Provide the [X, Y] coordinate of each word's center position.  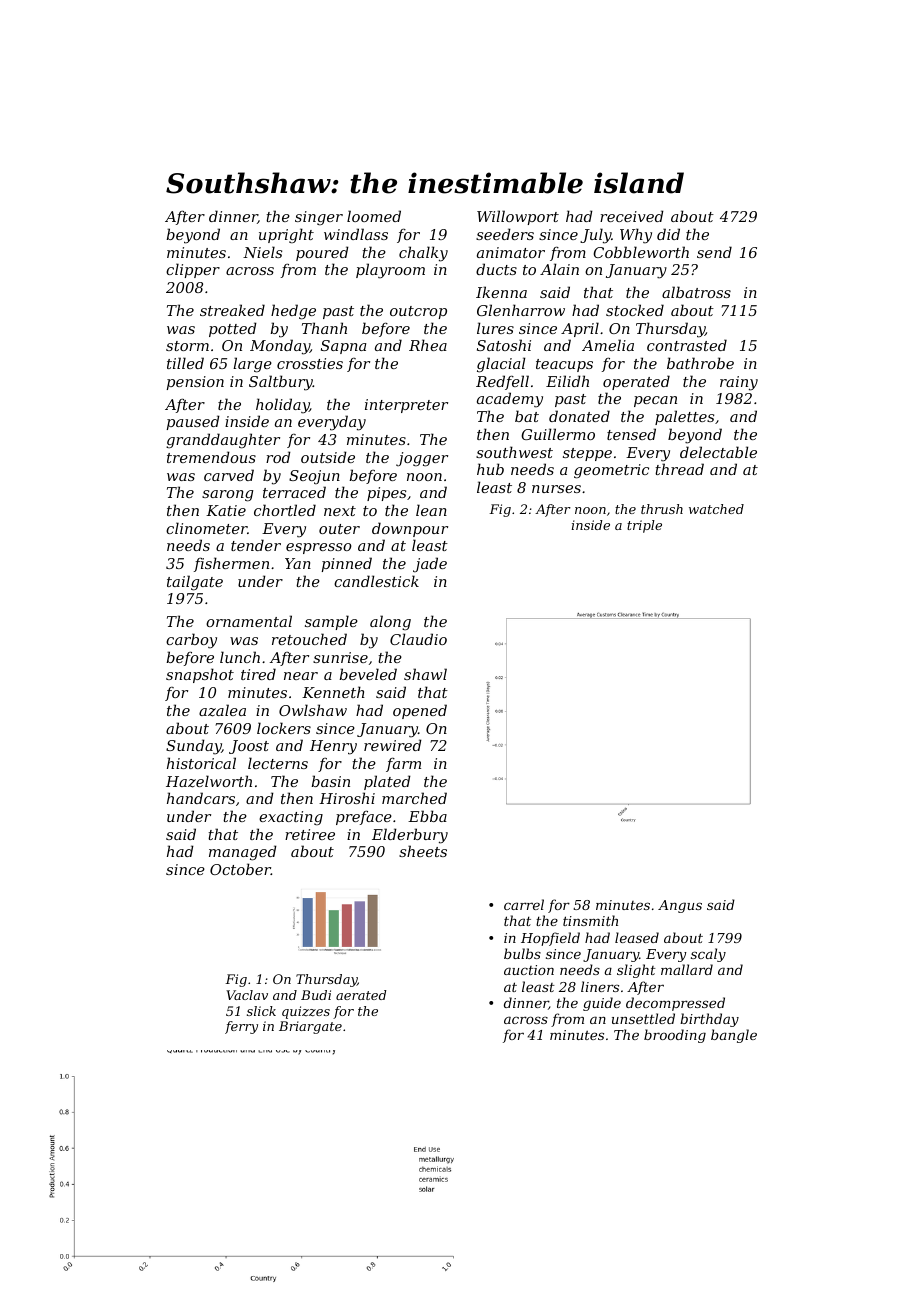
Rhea [428, 345]
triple [644, 526]
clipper [193, 270]
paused [193, 422]
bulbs [522, 953]
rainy [739, 383]
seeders [505, 234]
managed [243, 853]
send [714, 252]
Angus [680, 906]
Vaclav [247, 995]
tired [258, 674]
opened [420, 711]
